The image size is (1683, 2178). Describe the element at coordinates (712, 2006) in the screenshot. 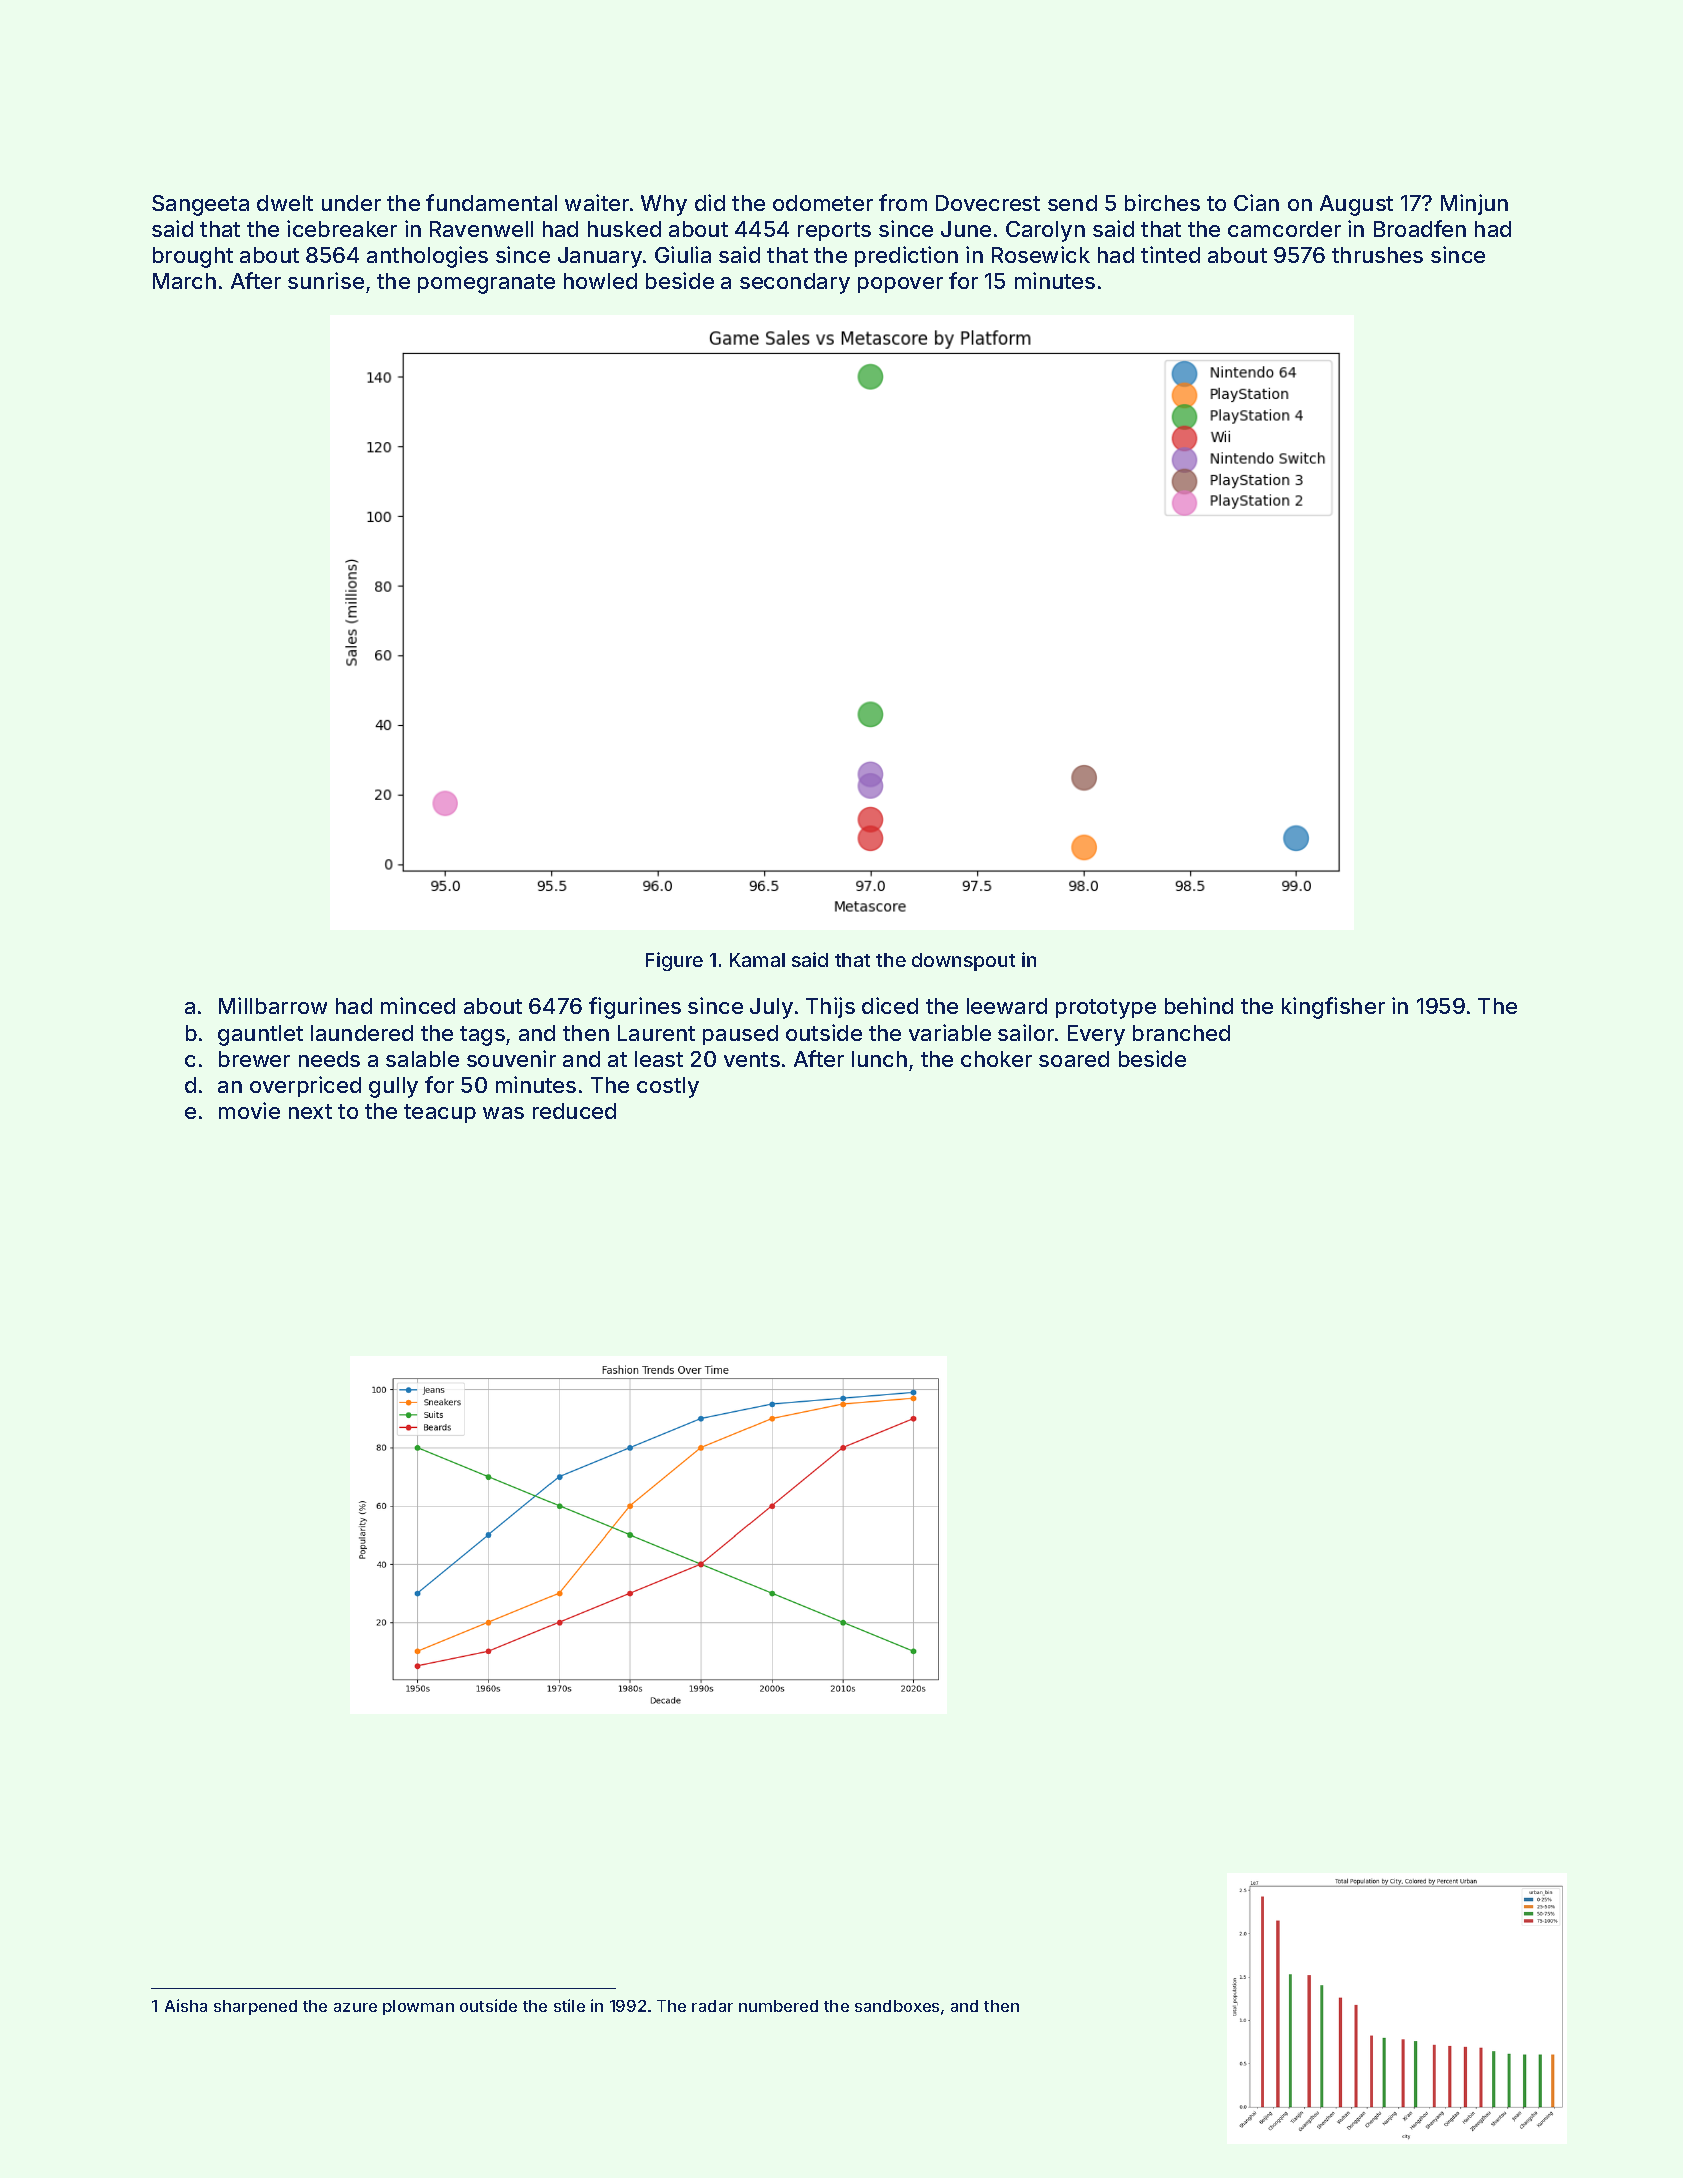

I see `radar` at that location.
